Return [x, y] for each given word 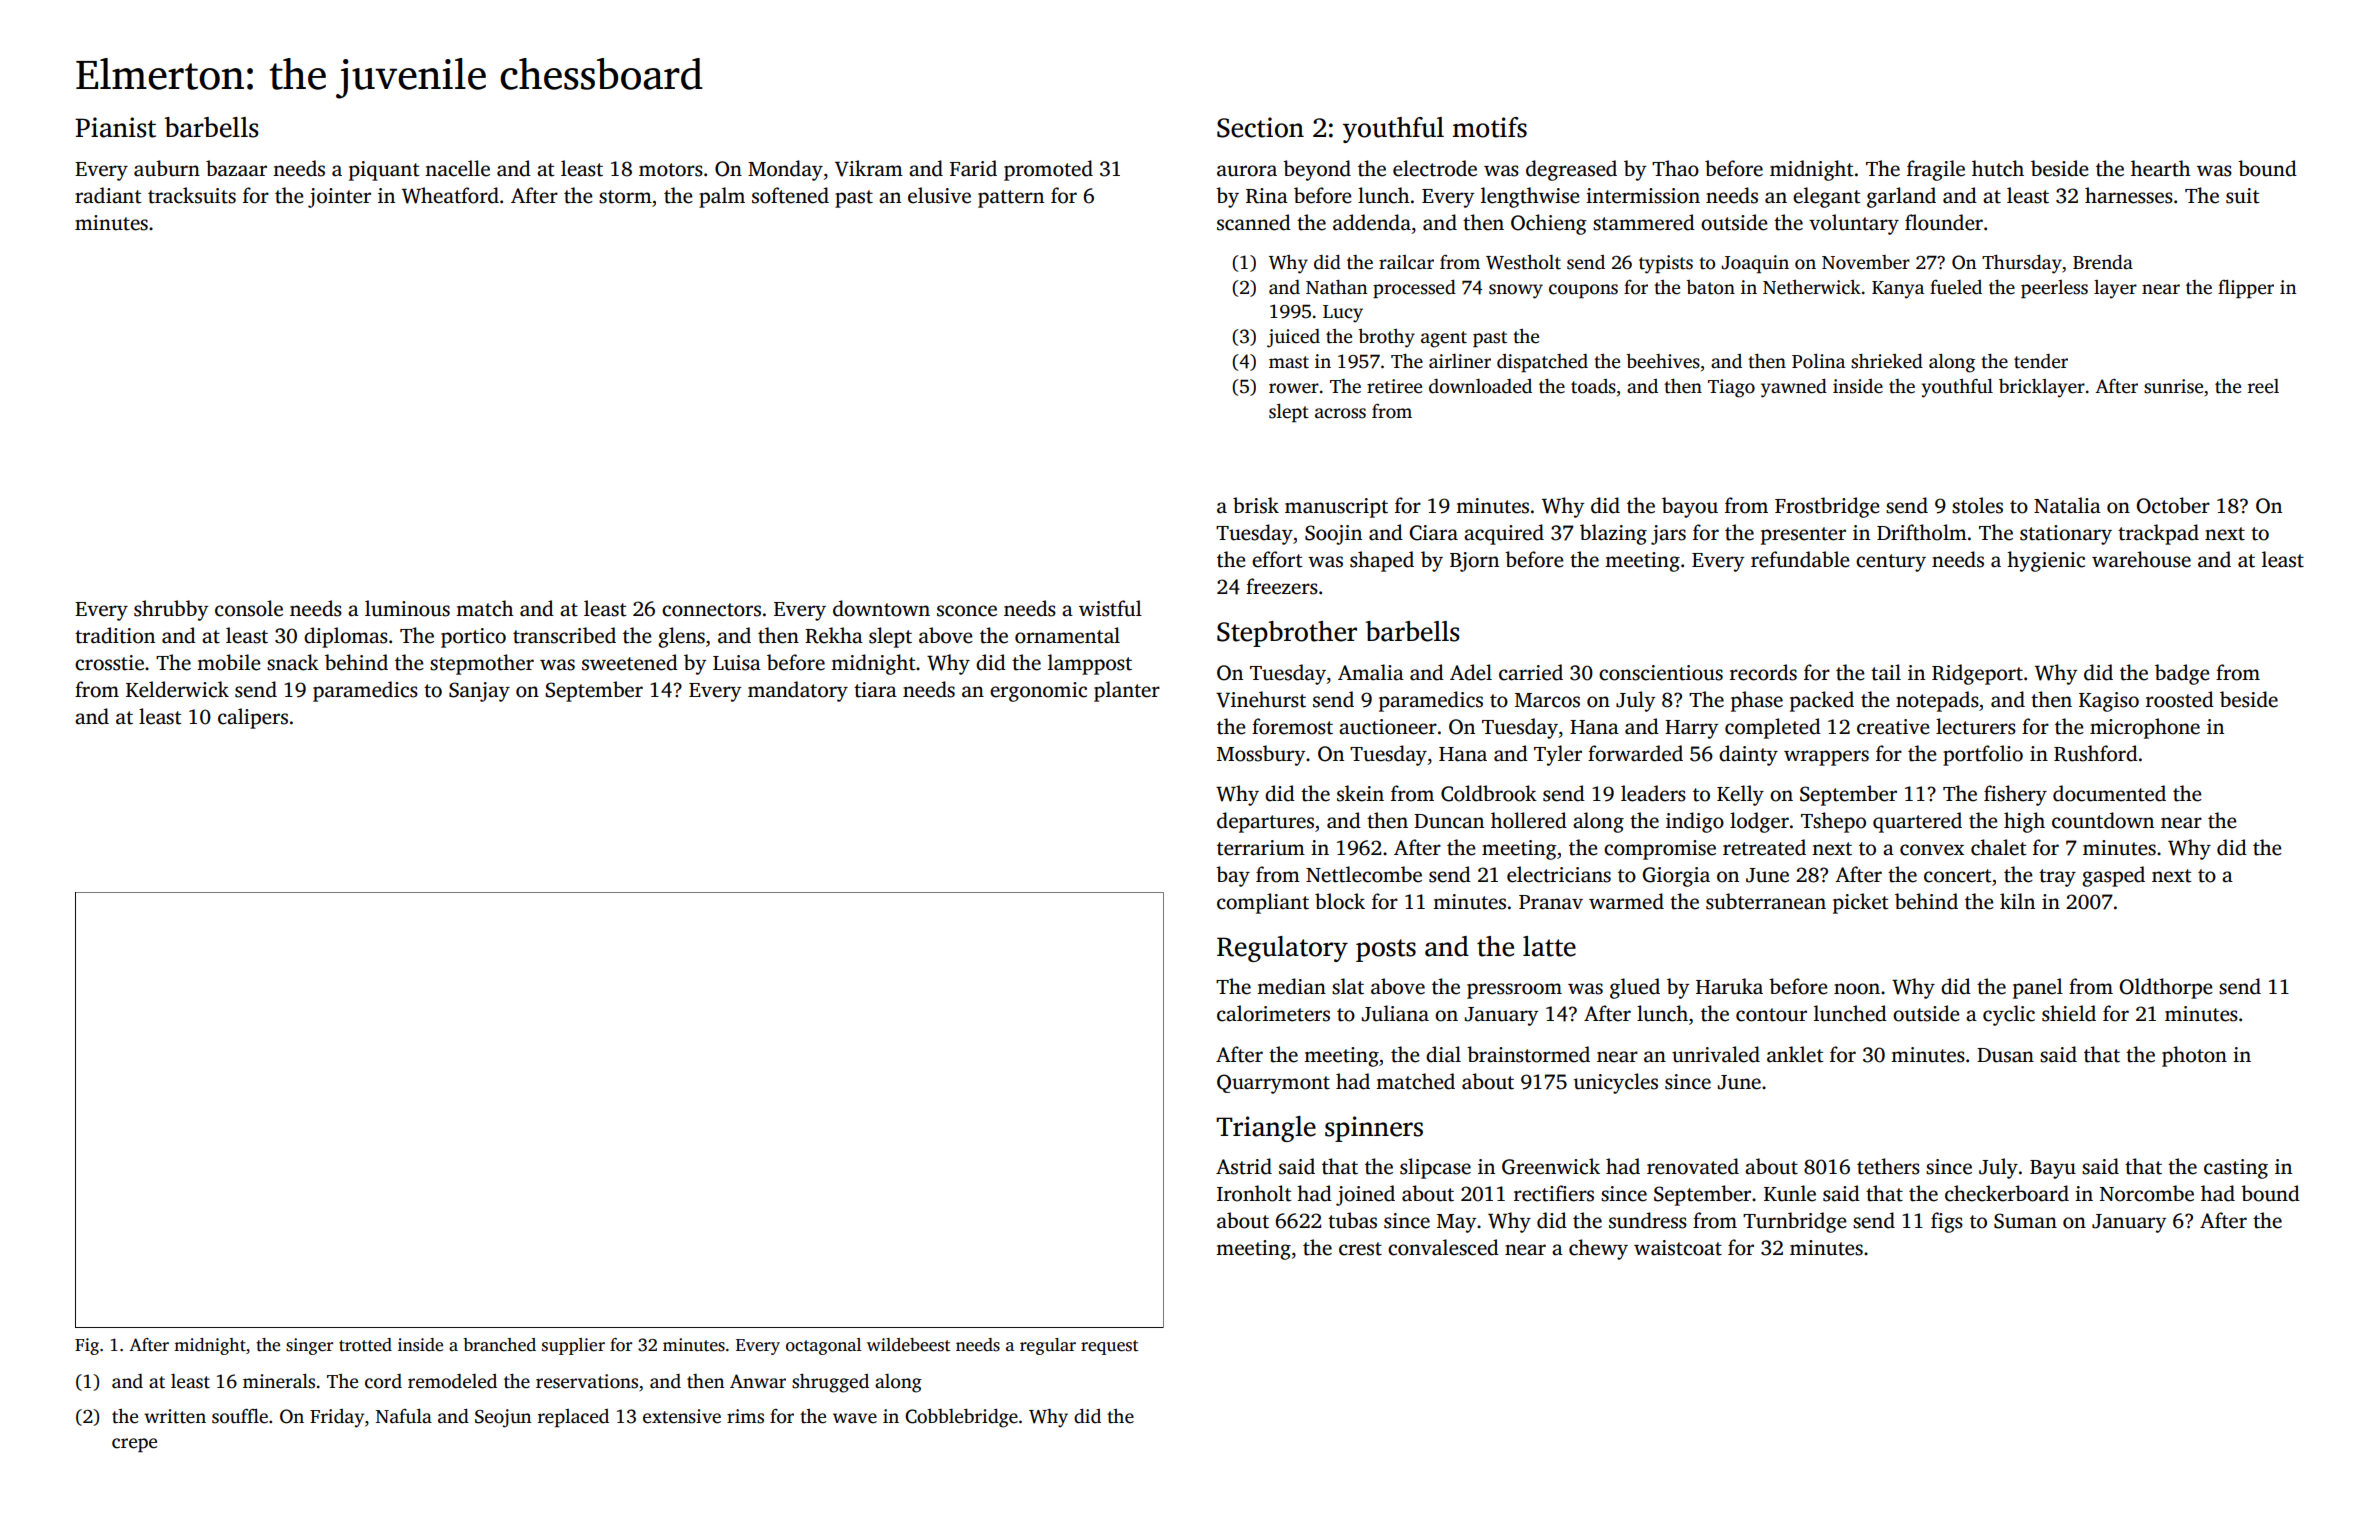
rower [1294, 388]
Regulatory [1282, 949]
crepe [134, 1445]
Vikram [869, 168]
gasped [2113, 876]
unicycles [1616, 1083]
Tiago [1731, 388]
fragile [1936, 170]
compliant [1263, 903]
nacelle [457, 168]
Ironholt [1254, 1193]
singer [309, 1346]
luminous [407, 608]
